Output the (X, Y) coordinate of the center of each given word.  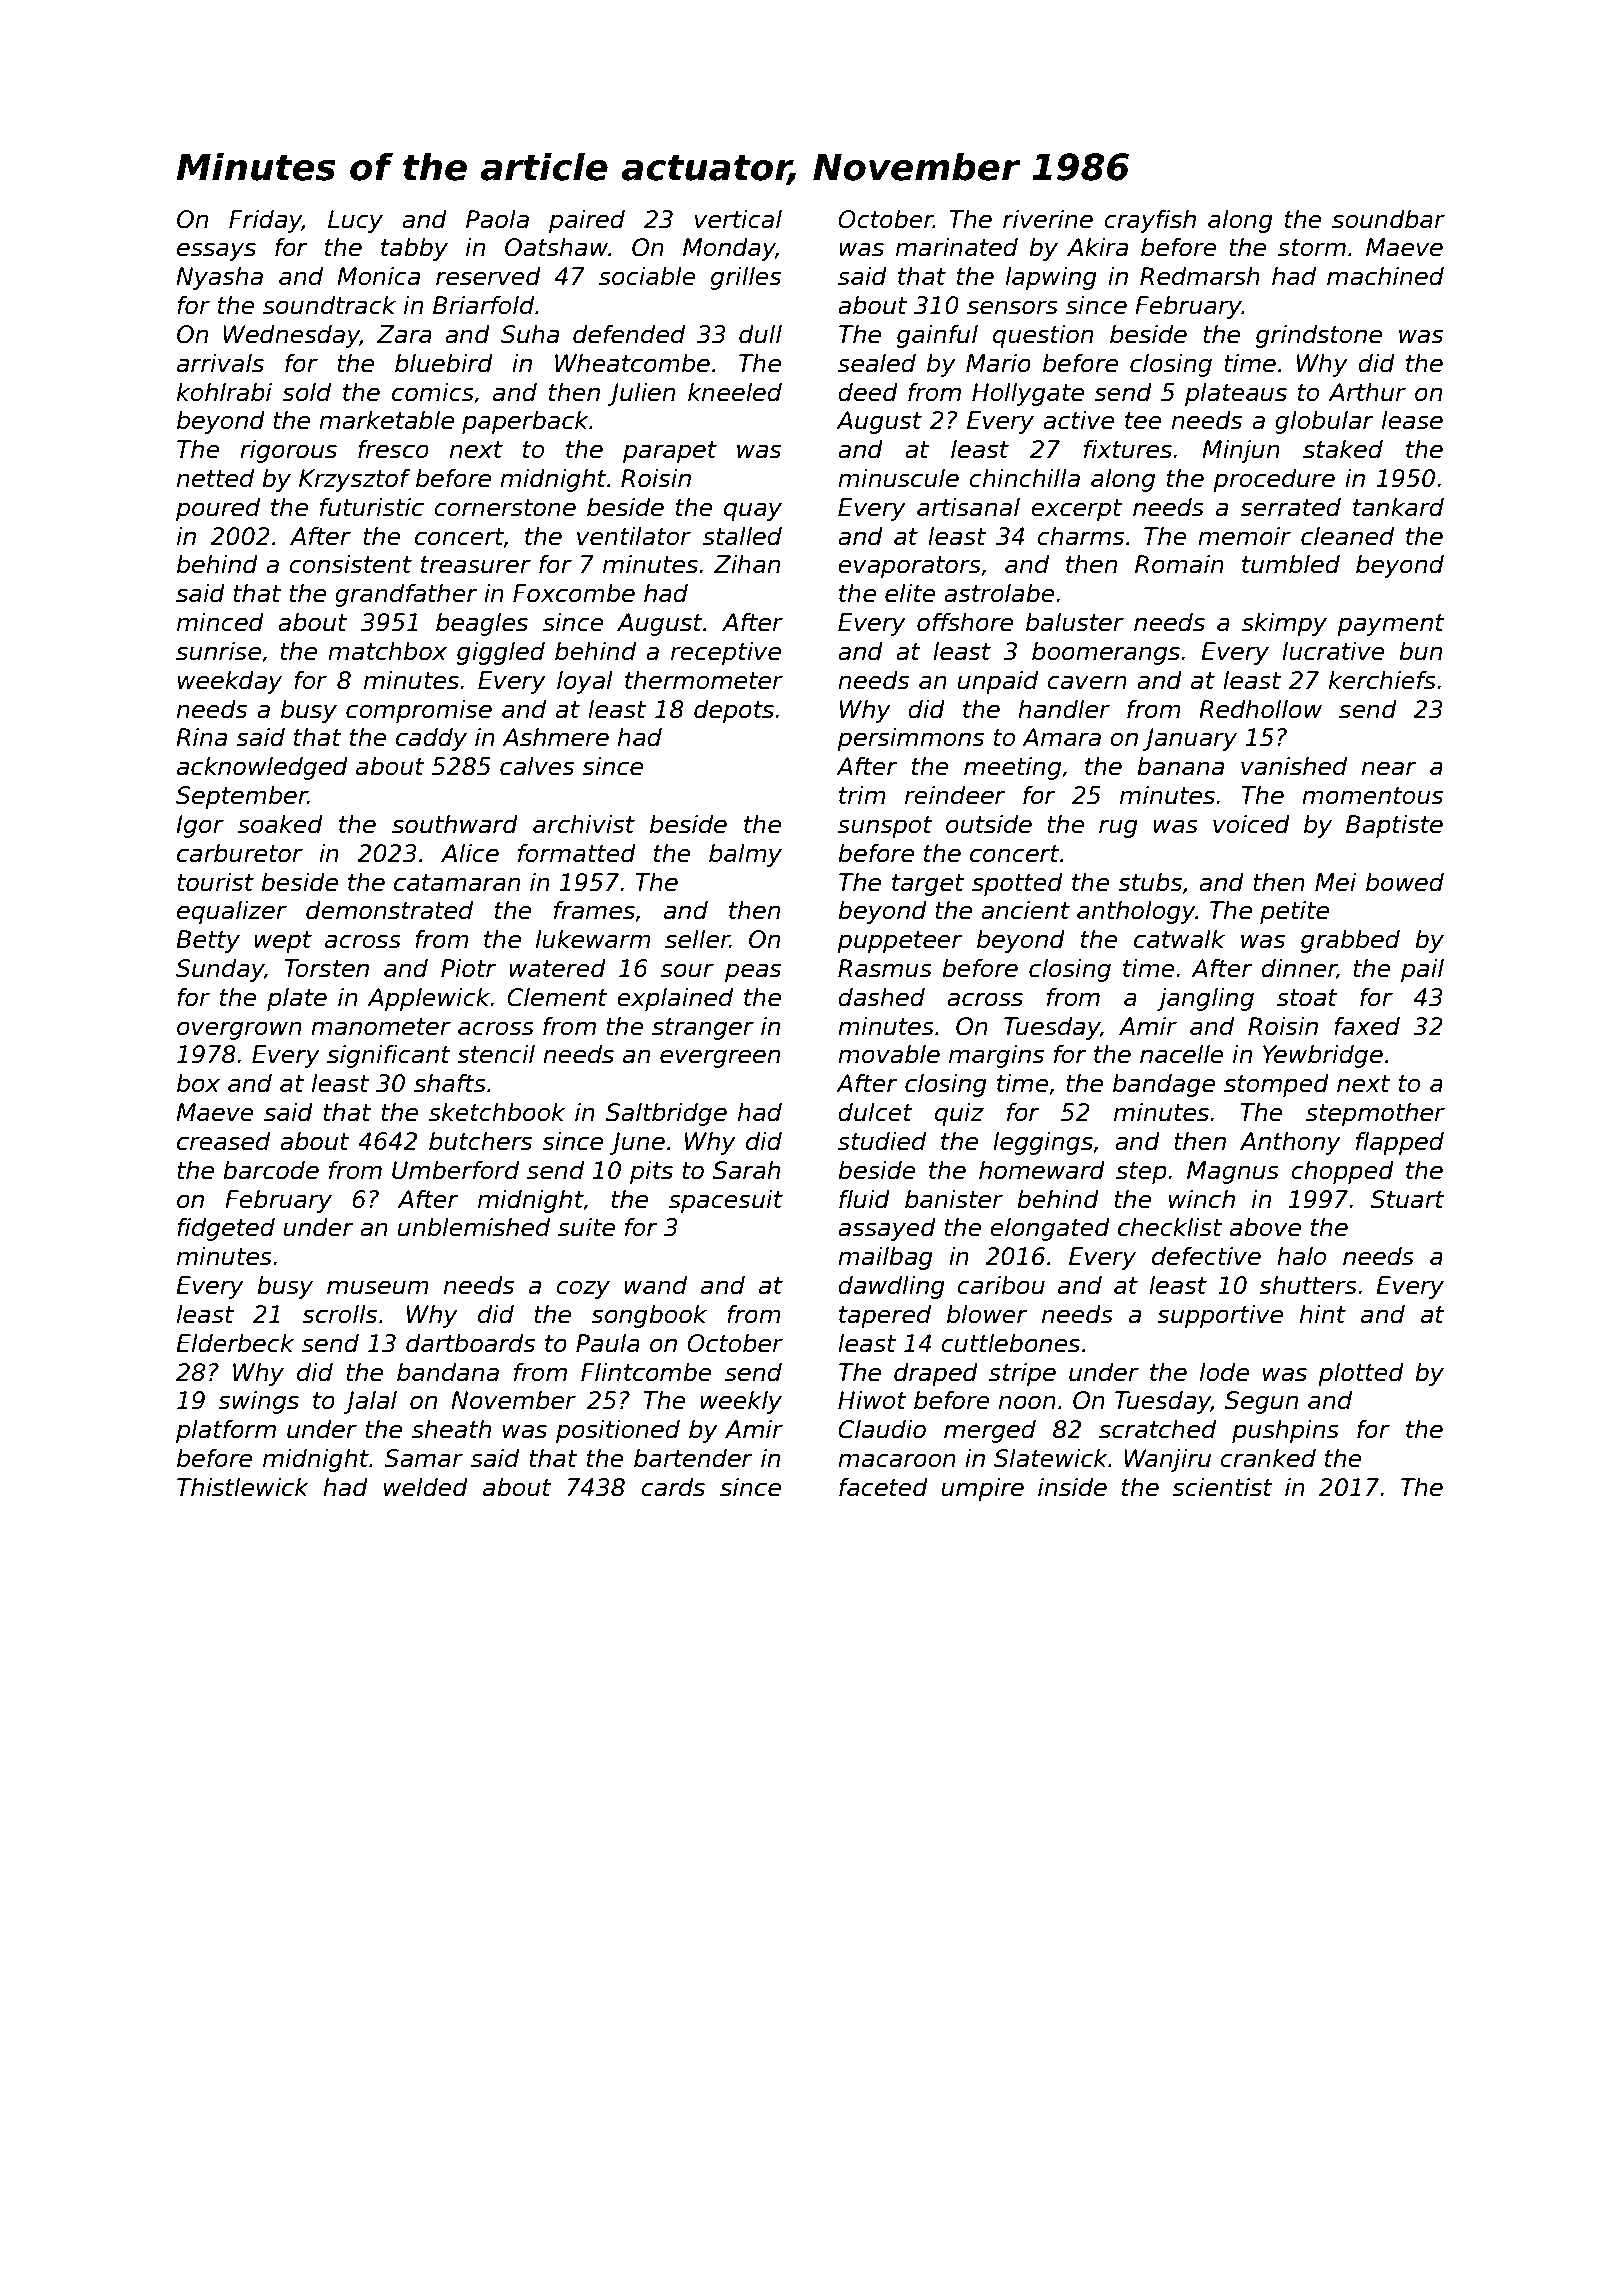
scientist (1222, 1487)
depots (734, 711)
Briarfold (483, 305)
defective (1206, 1256)
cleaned (1347, 536)
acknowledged (262, 768)
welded (426, 1487)
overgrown (239, 1030)
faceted (883, 1487)
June (637, 1143)
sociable (647, 276)
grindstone (1319, 336)
